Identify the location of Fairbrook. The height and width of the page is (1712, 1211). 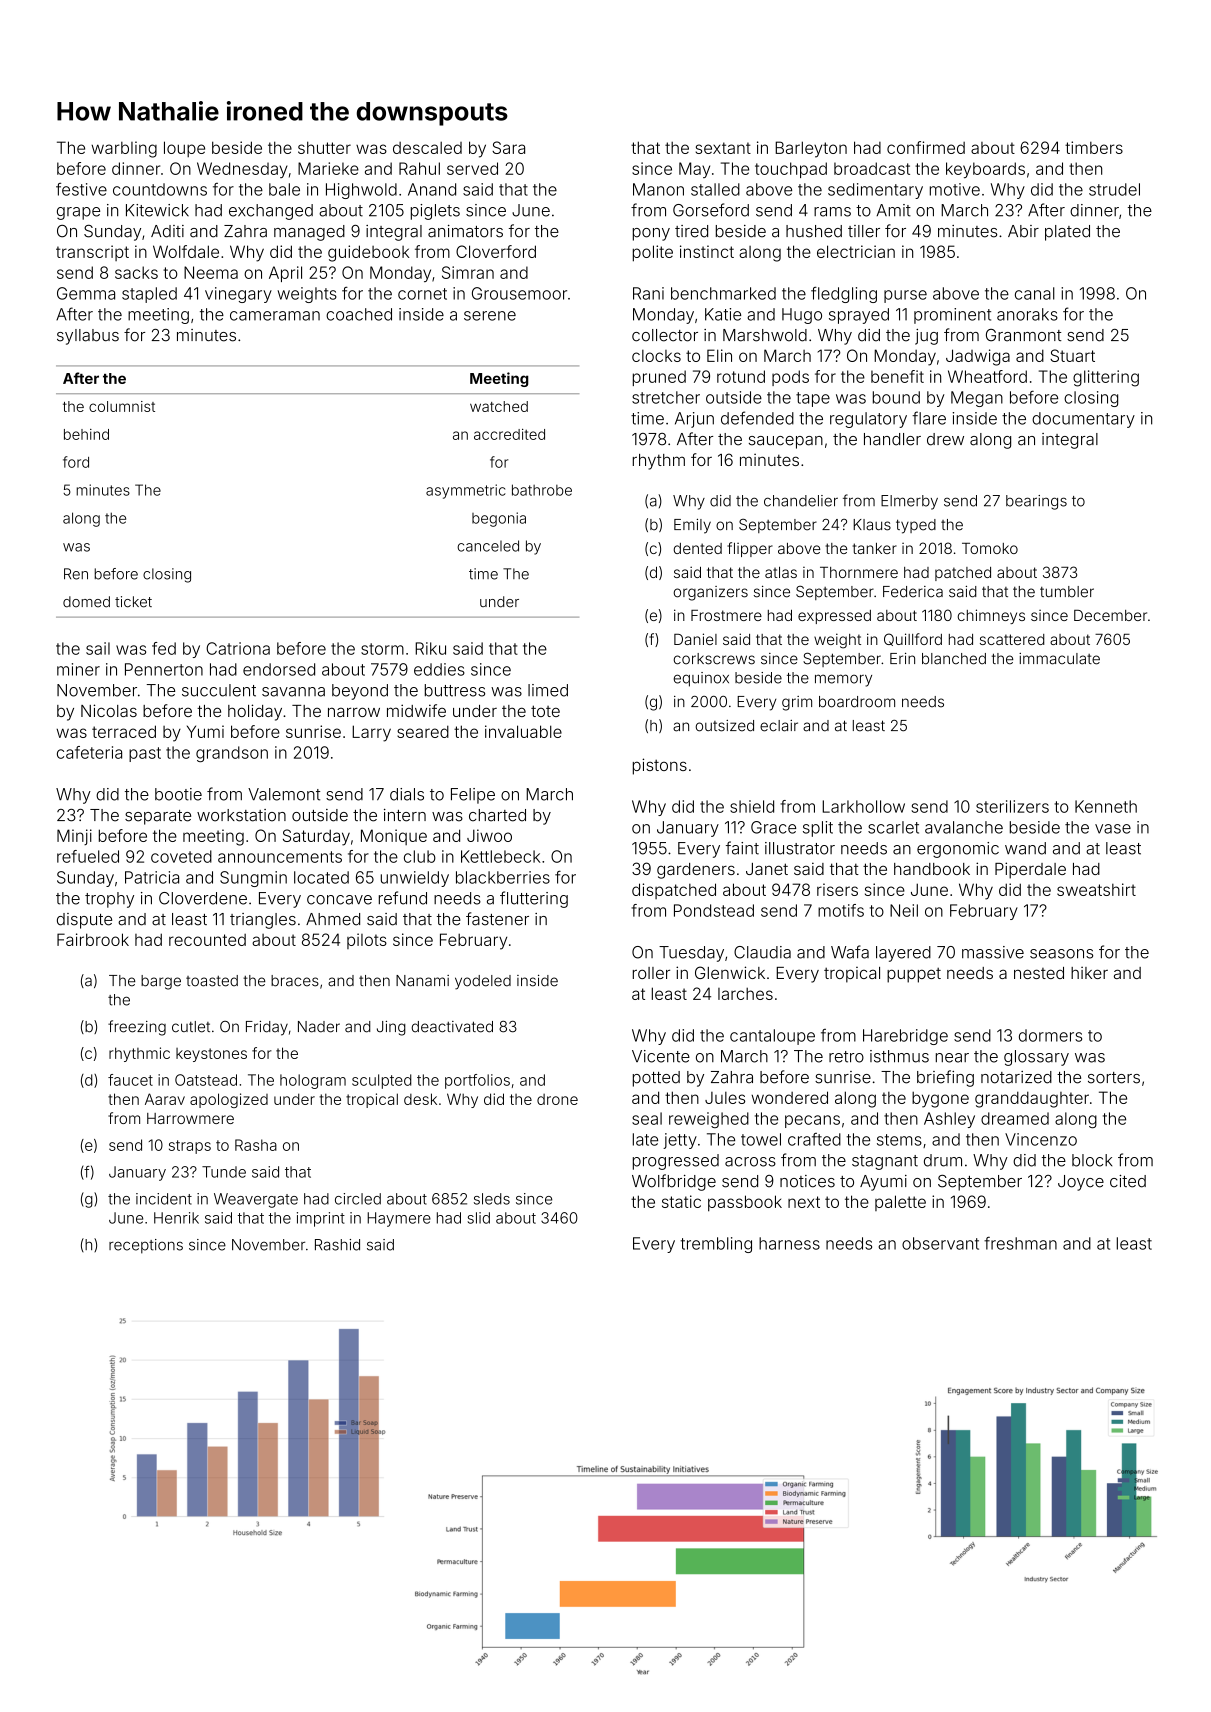
(93, 939).
